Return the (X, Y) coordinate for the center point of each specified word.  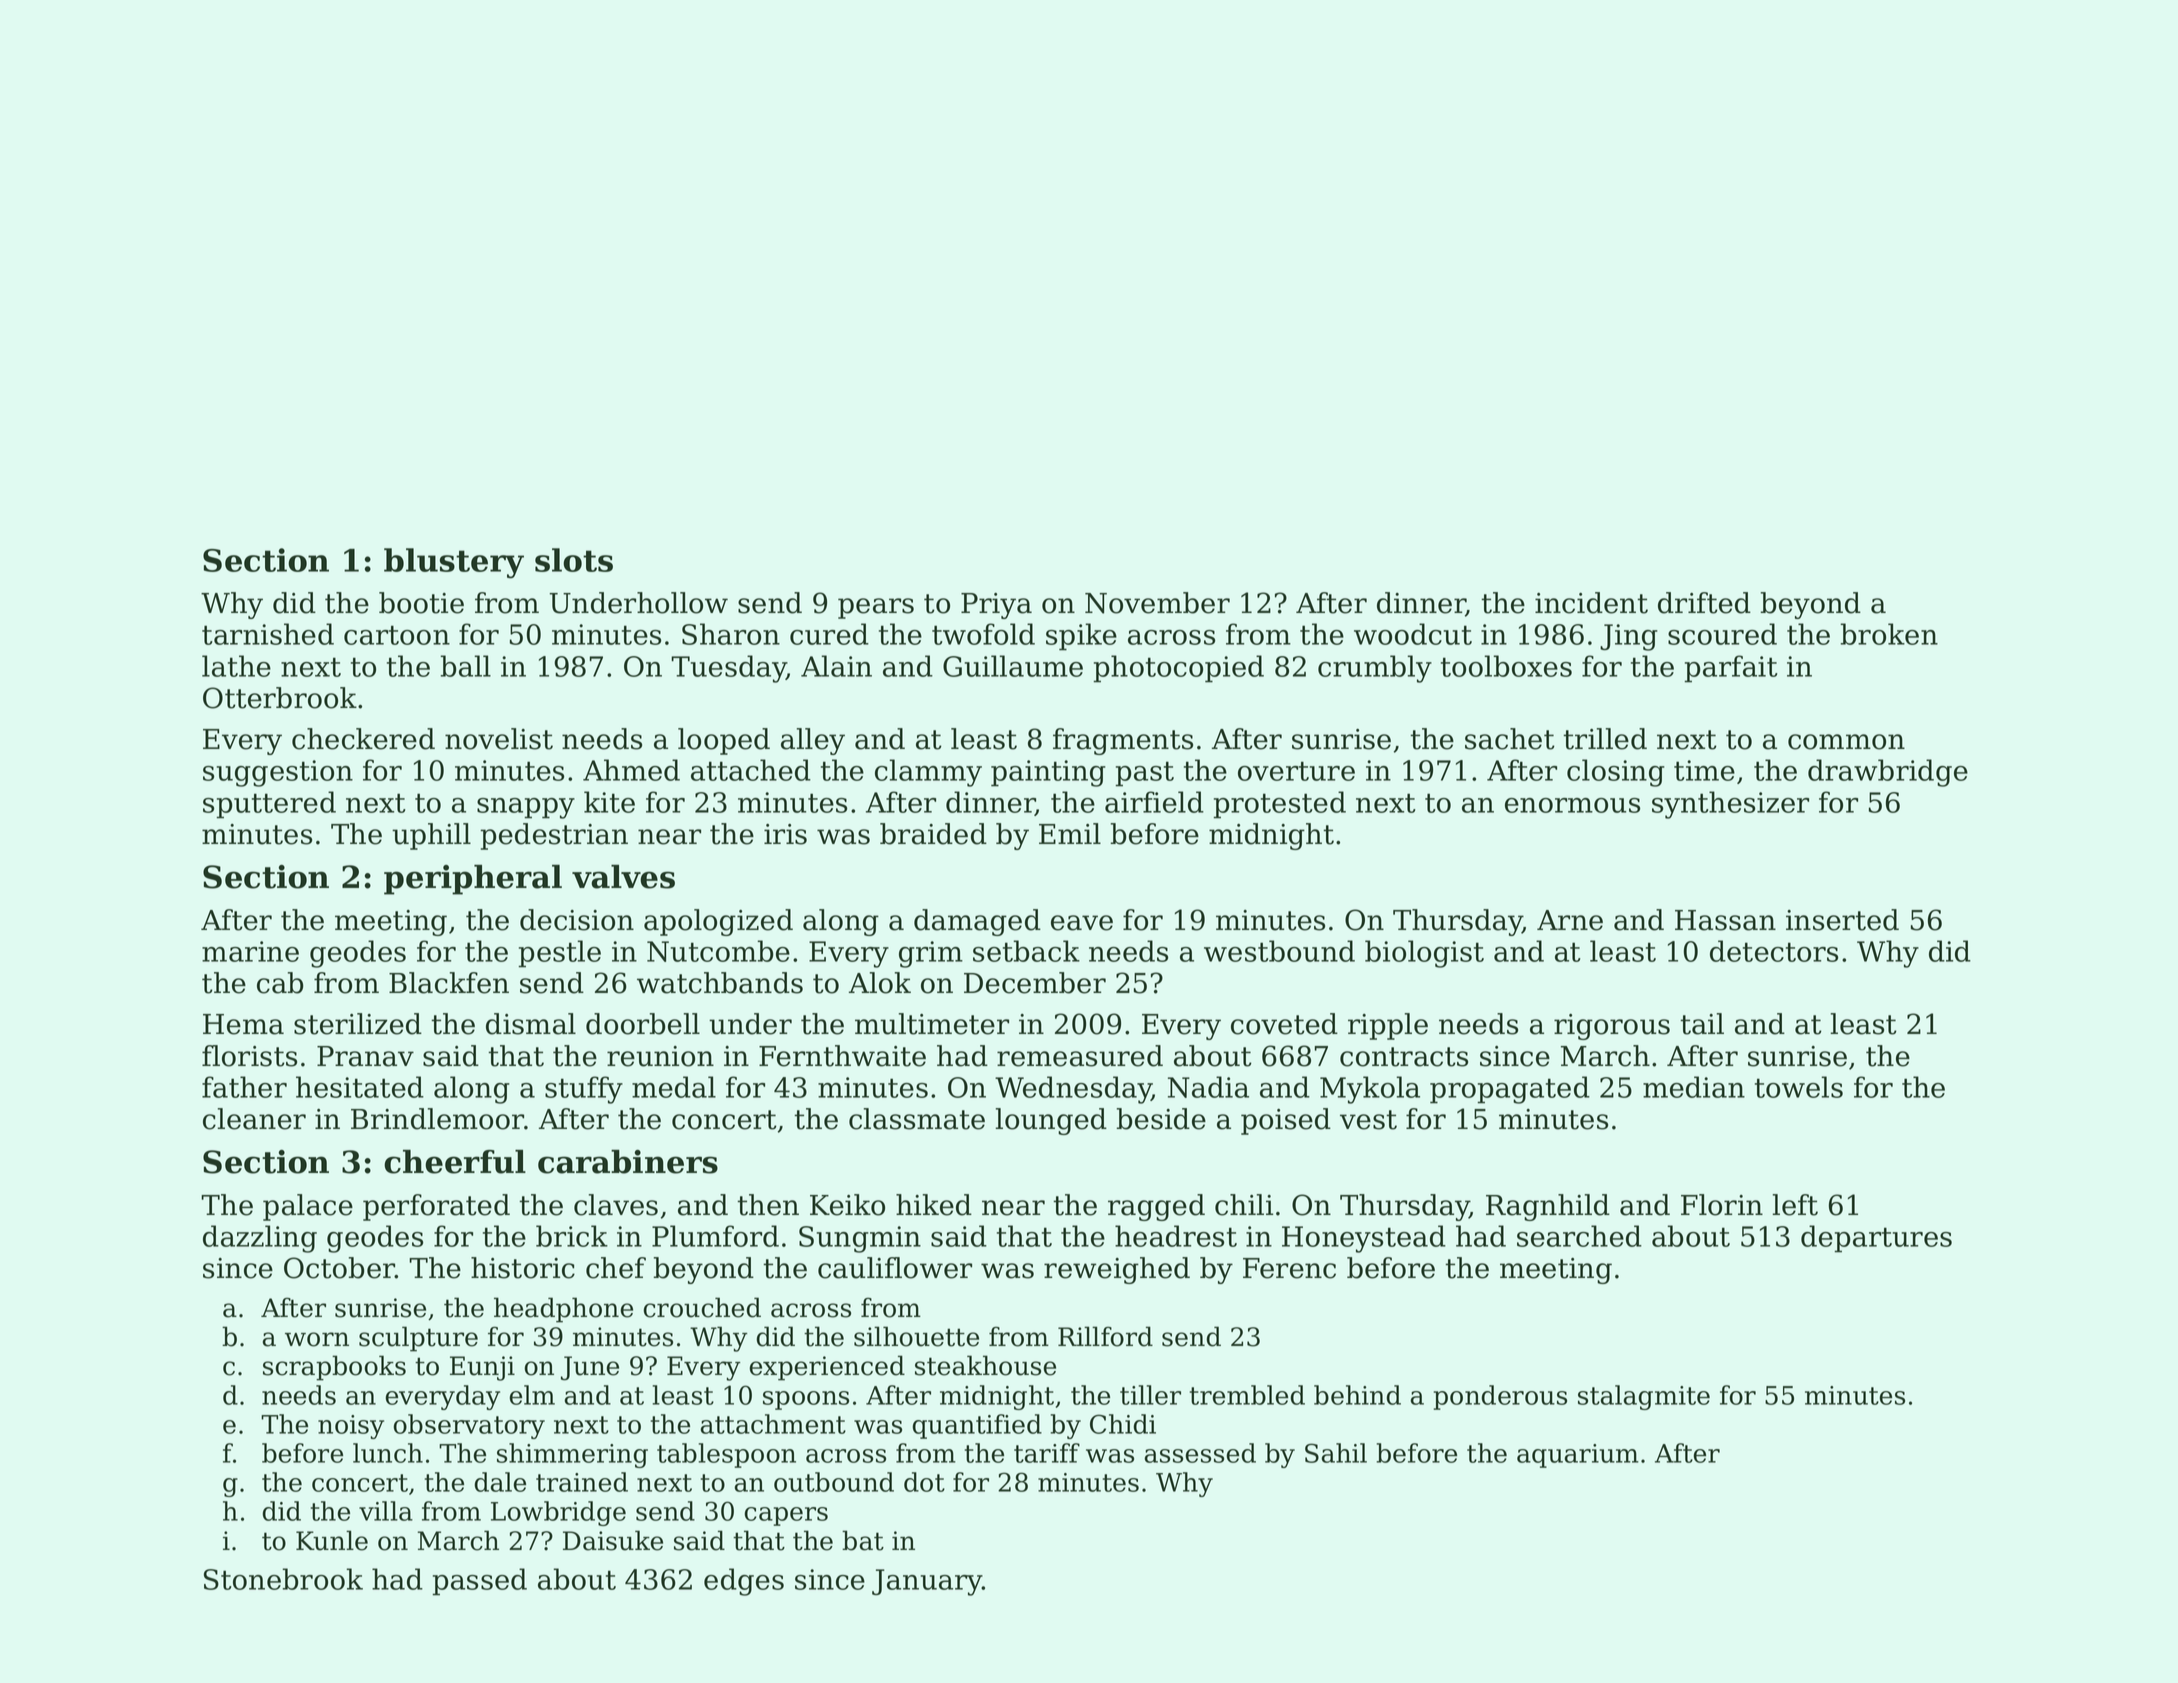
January (927, 1582)
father (244, 1087)
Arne (1570, 920)
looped (724, 741)
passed (480, 1582)
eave (1082, 923)
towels (1799, 1087)
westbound (1279, 951)
